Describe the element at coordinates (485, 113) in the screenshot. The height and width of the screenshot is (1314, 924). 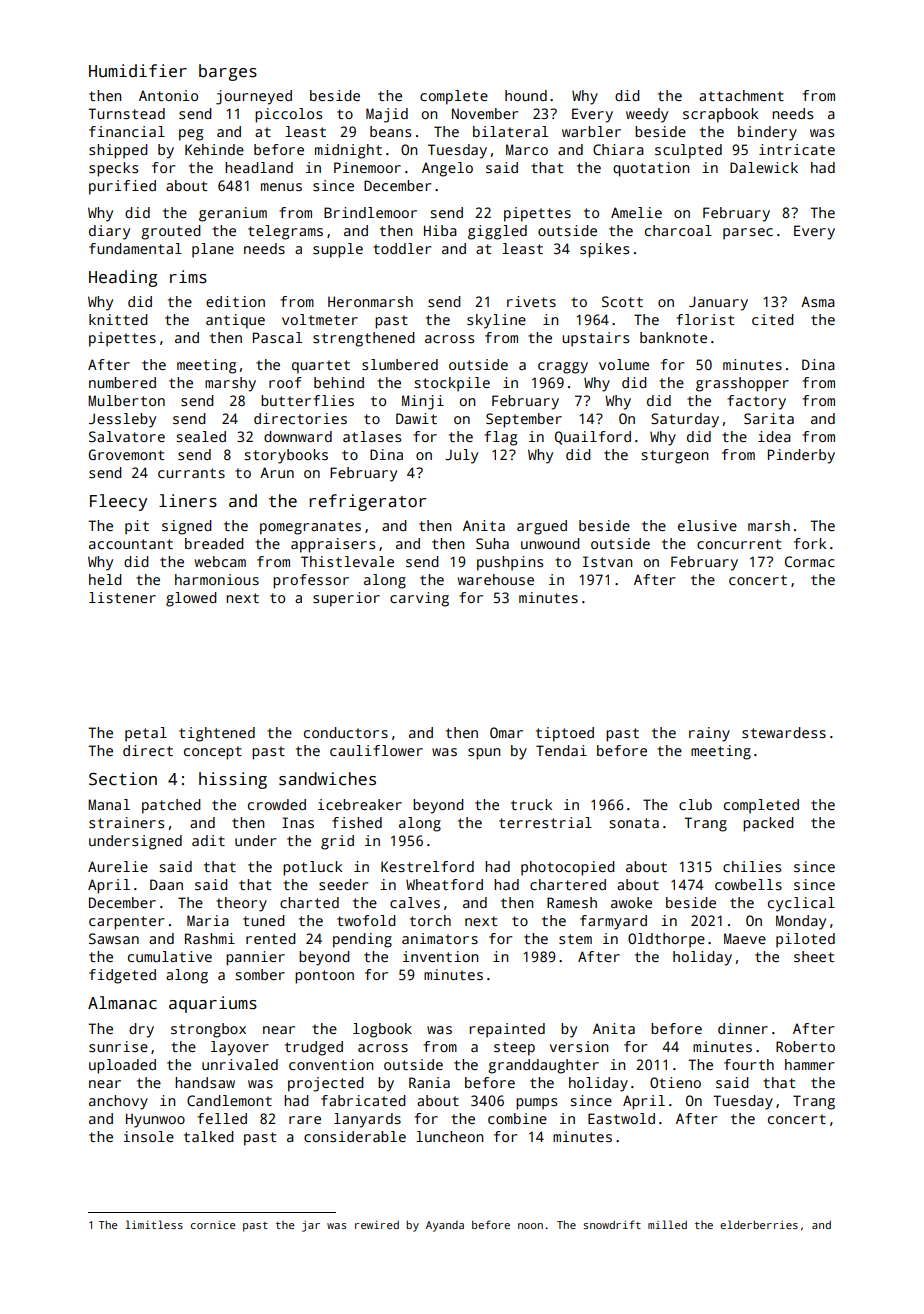
I see `November` at that location.
